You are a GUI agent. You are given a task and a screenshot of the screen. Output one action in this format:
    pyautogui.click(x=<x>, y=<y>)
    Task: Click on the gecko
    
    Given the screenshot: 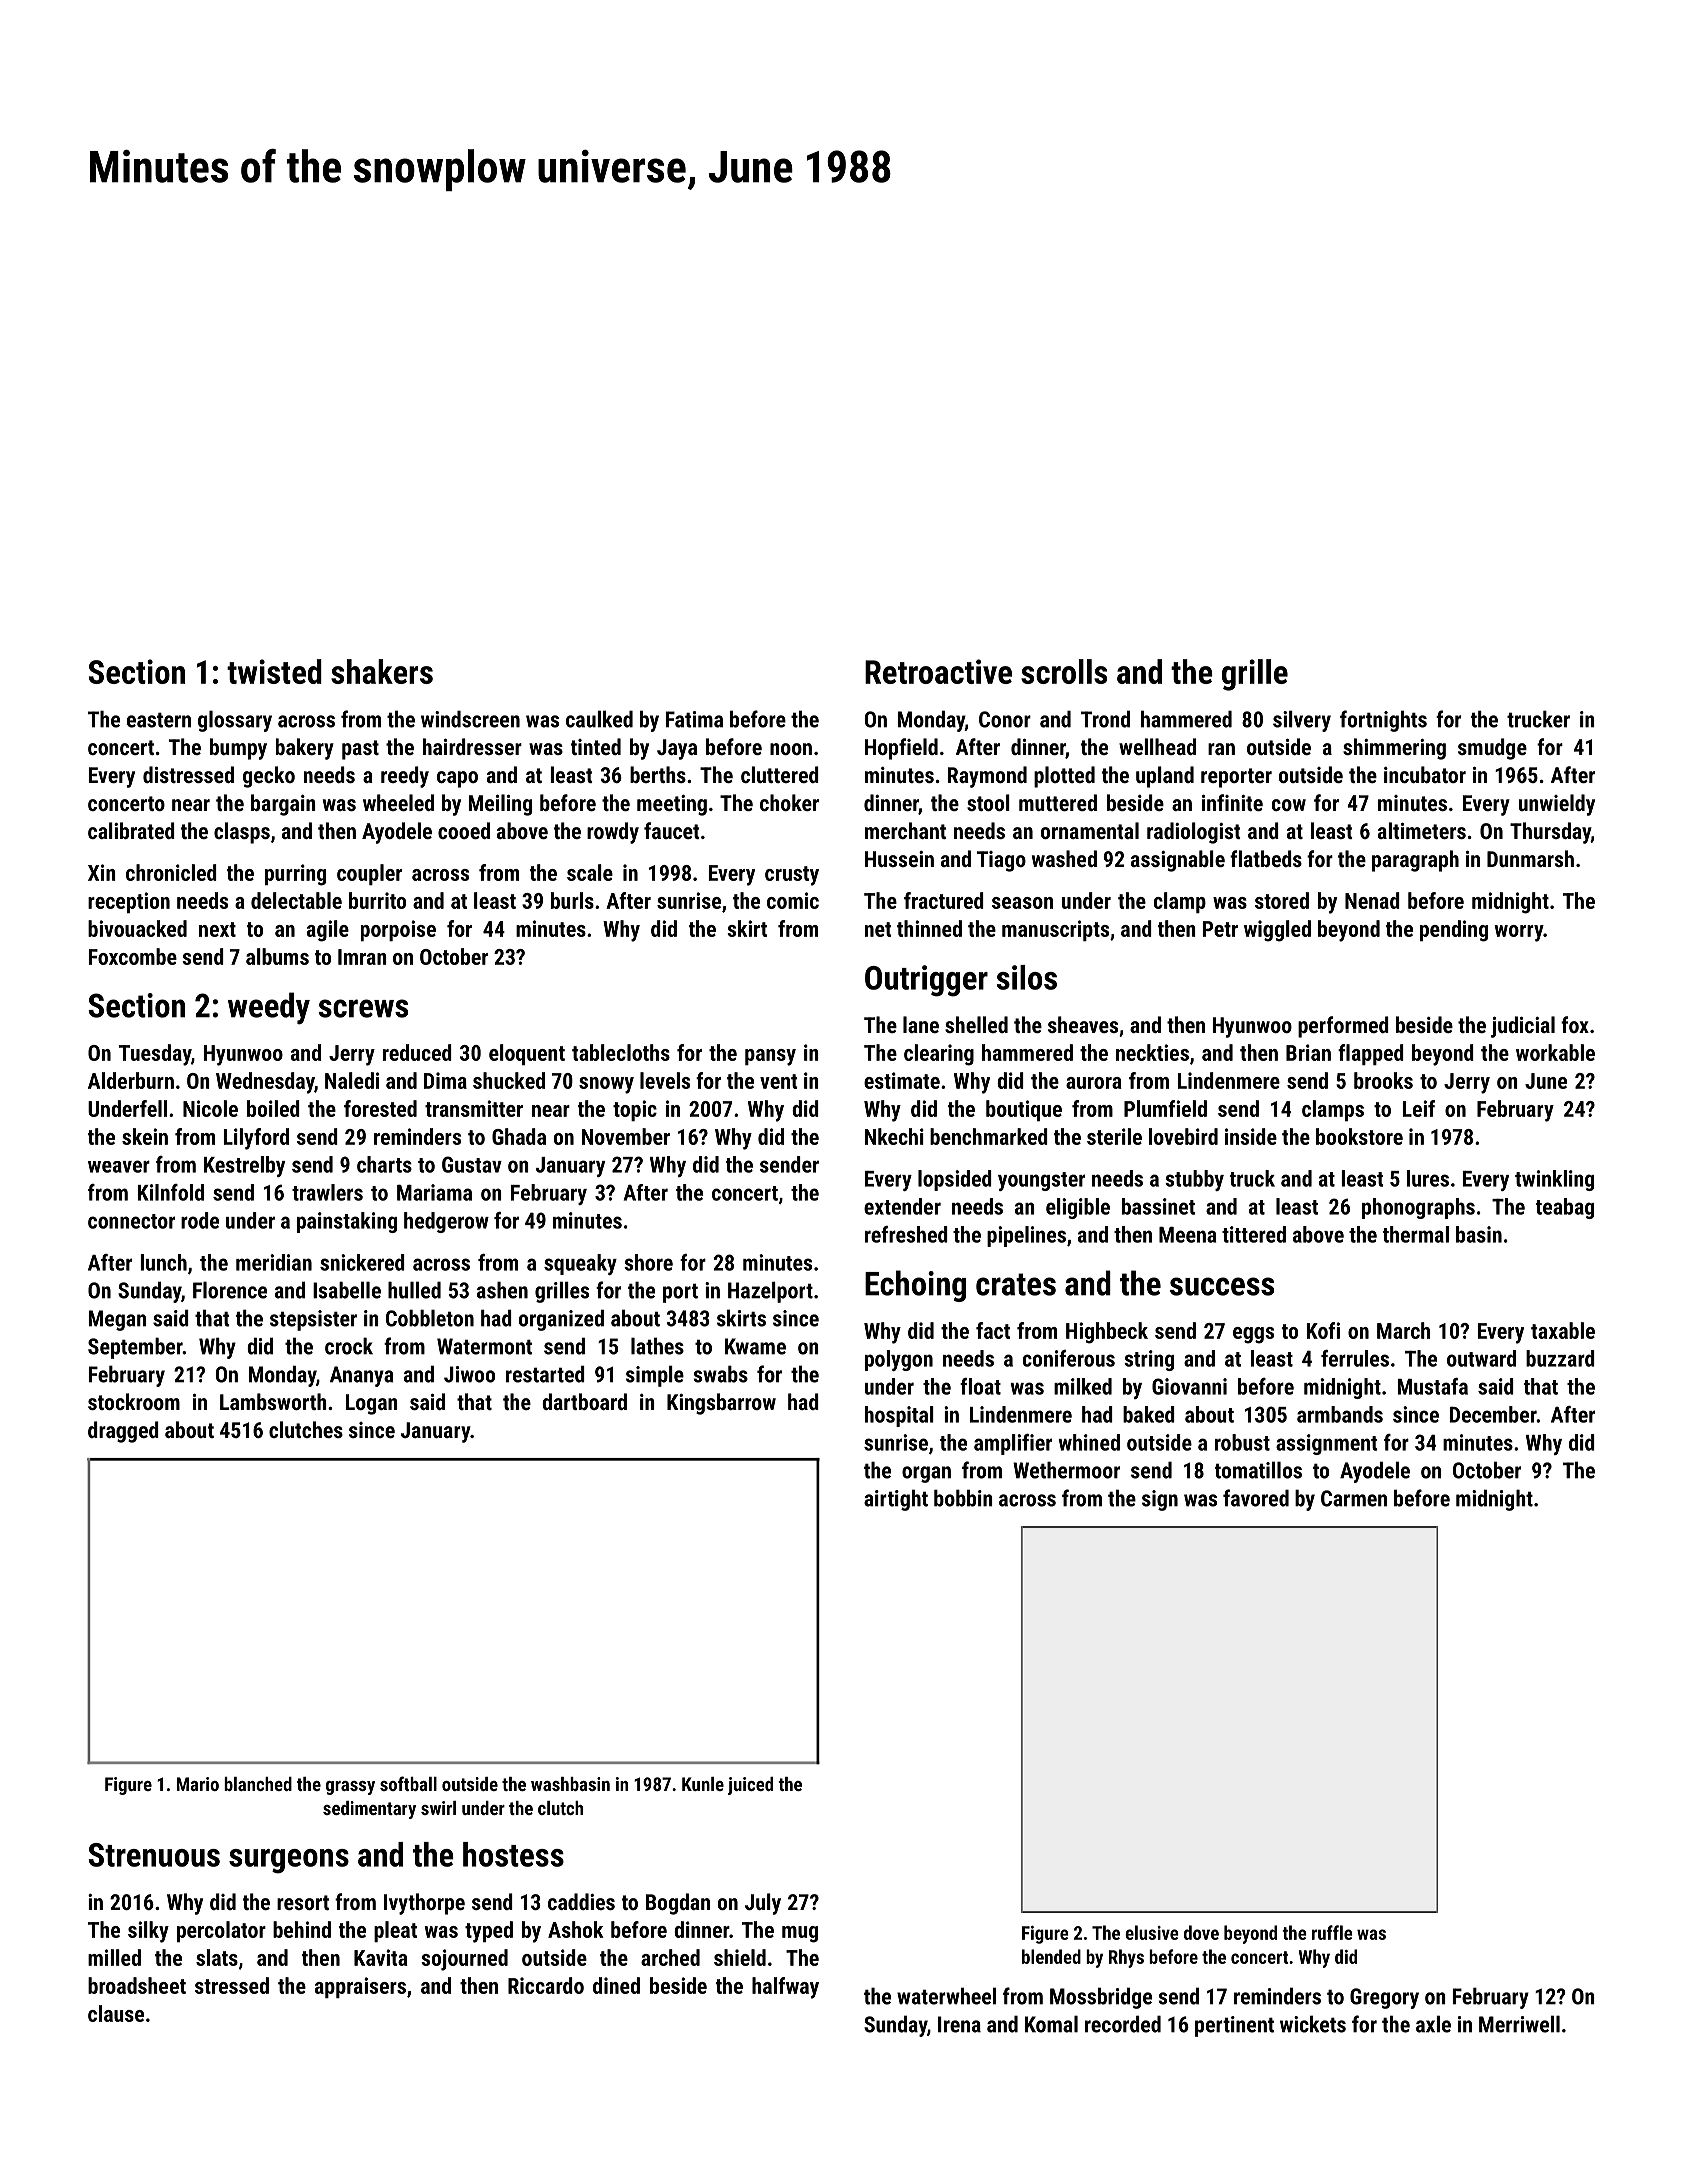 What is the action you would take?
    pyautogui.click(x=269, y=777)
